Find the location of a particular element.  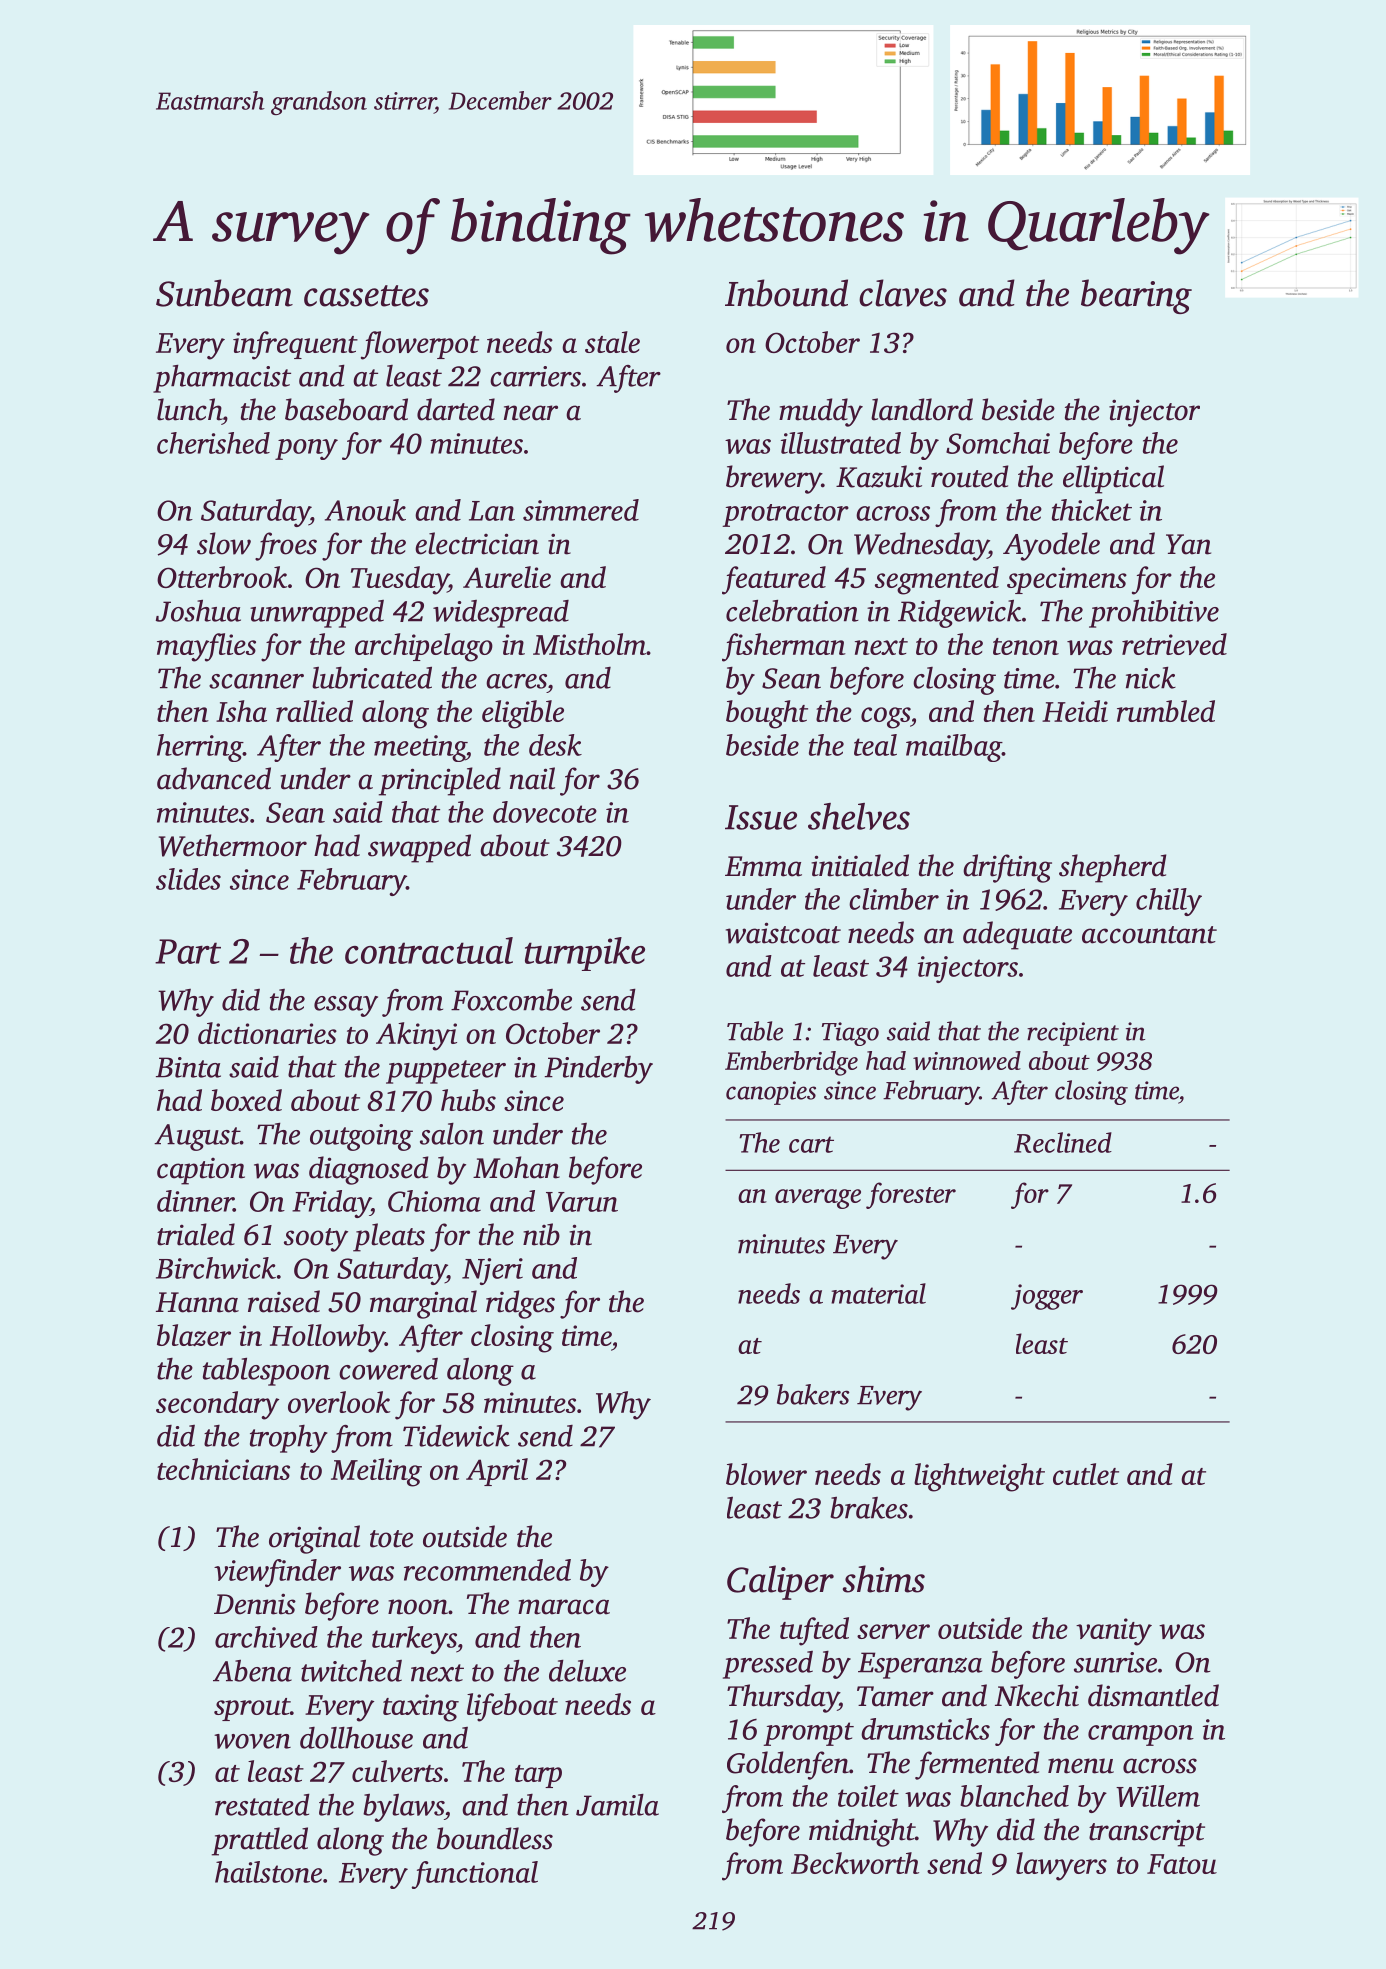

baseboard is located at coordinates (346, 409).
